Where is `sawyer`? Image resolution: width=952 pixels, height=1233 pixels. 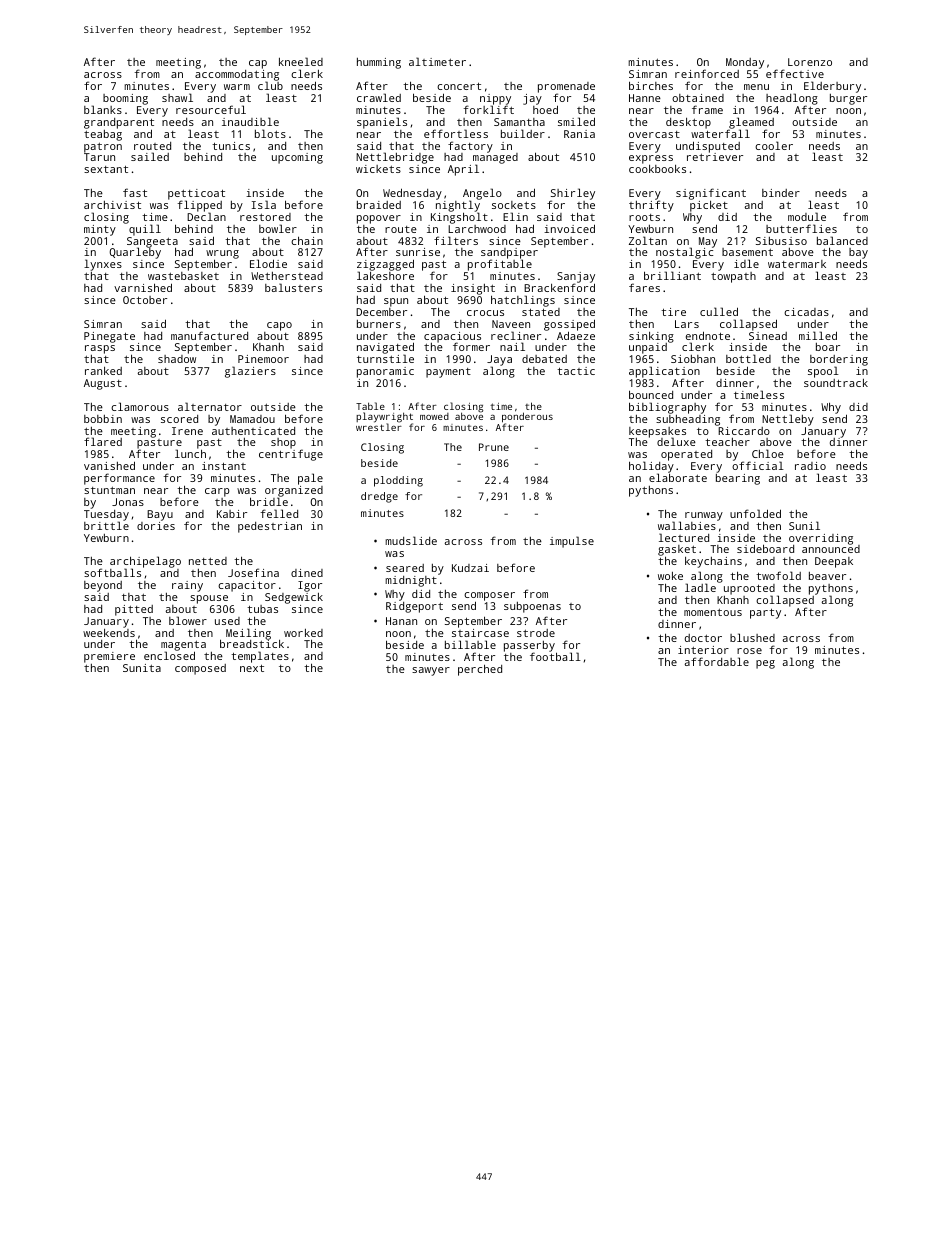 sawyer is located at coordinates (431, 671).
